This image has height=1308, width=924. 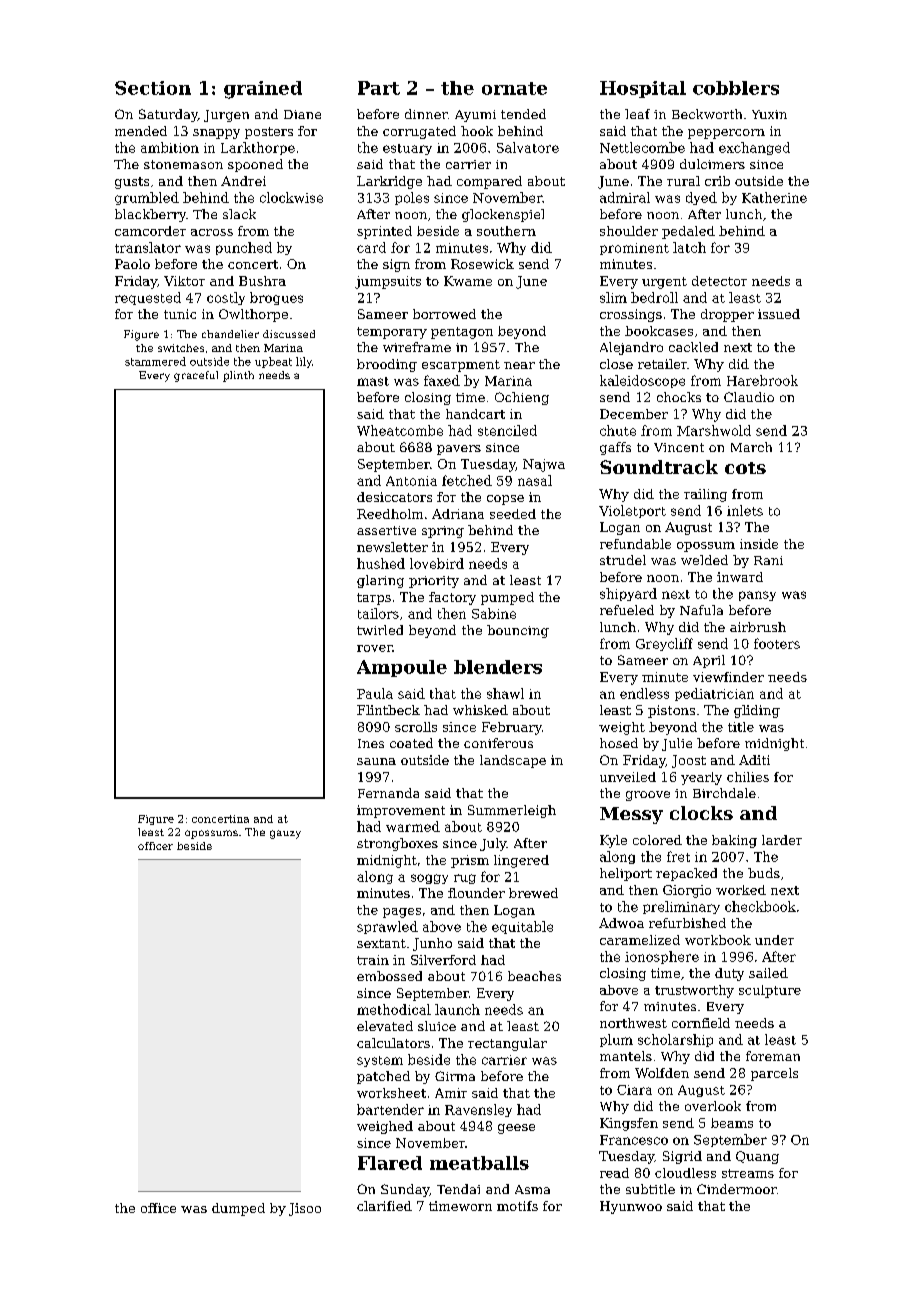 I want to click on clarified, so click(x=384, y=1206).
